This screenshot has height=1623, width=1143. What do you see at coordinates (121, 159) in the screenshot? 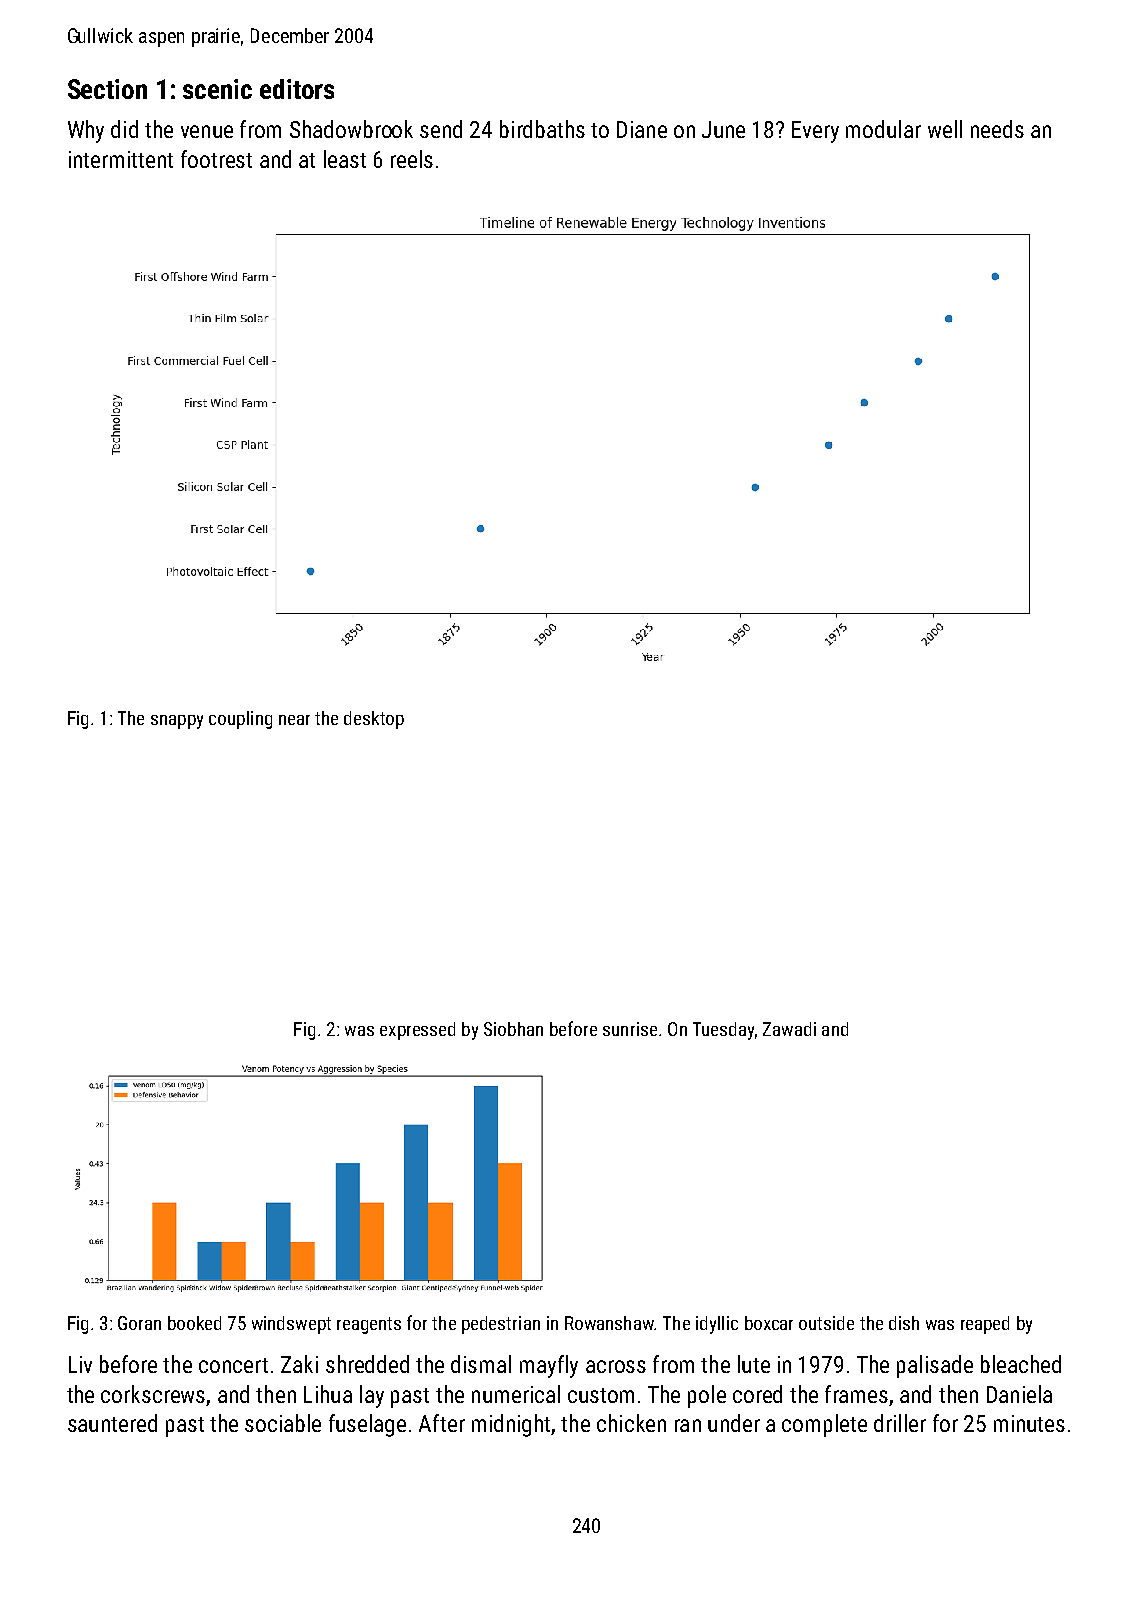
I see `intermittent` at bounding box center [121, 159].
